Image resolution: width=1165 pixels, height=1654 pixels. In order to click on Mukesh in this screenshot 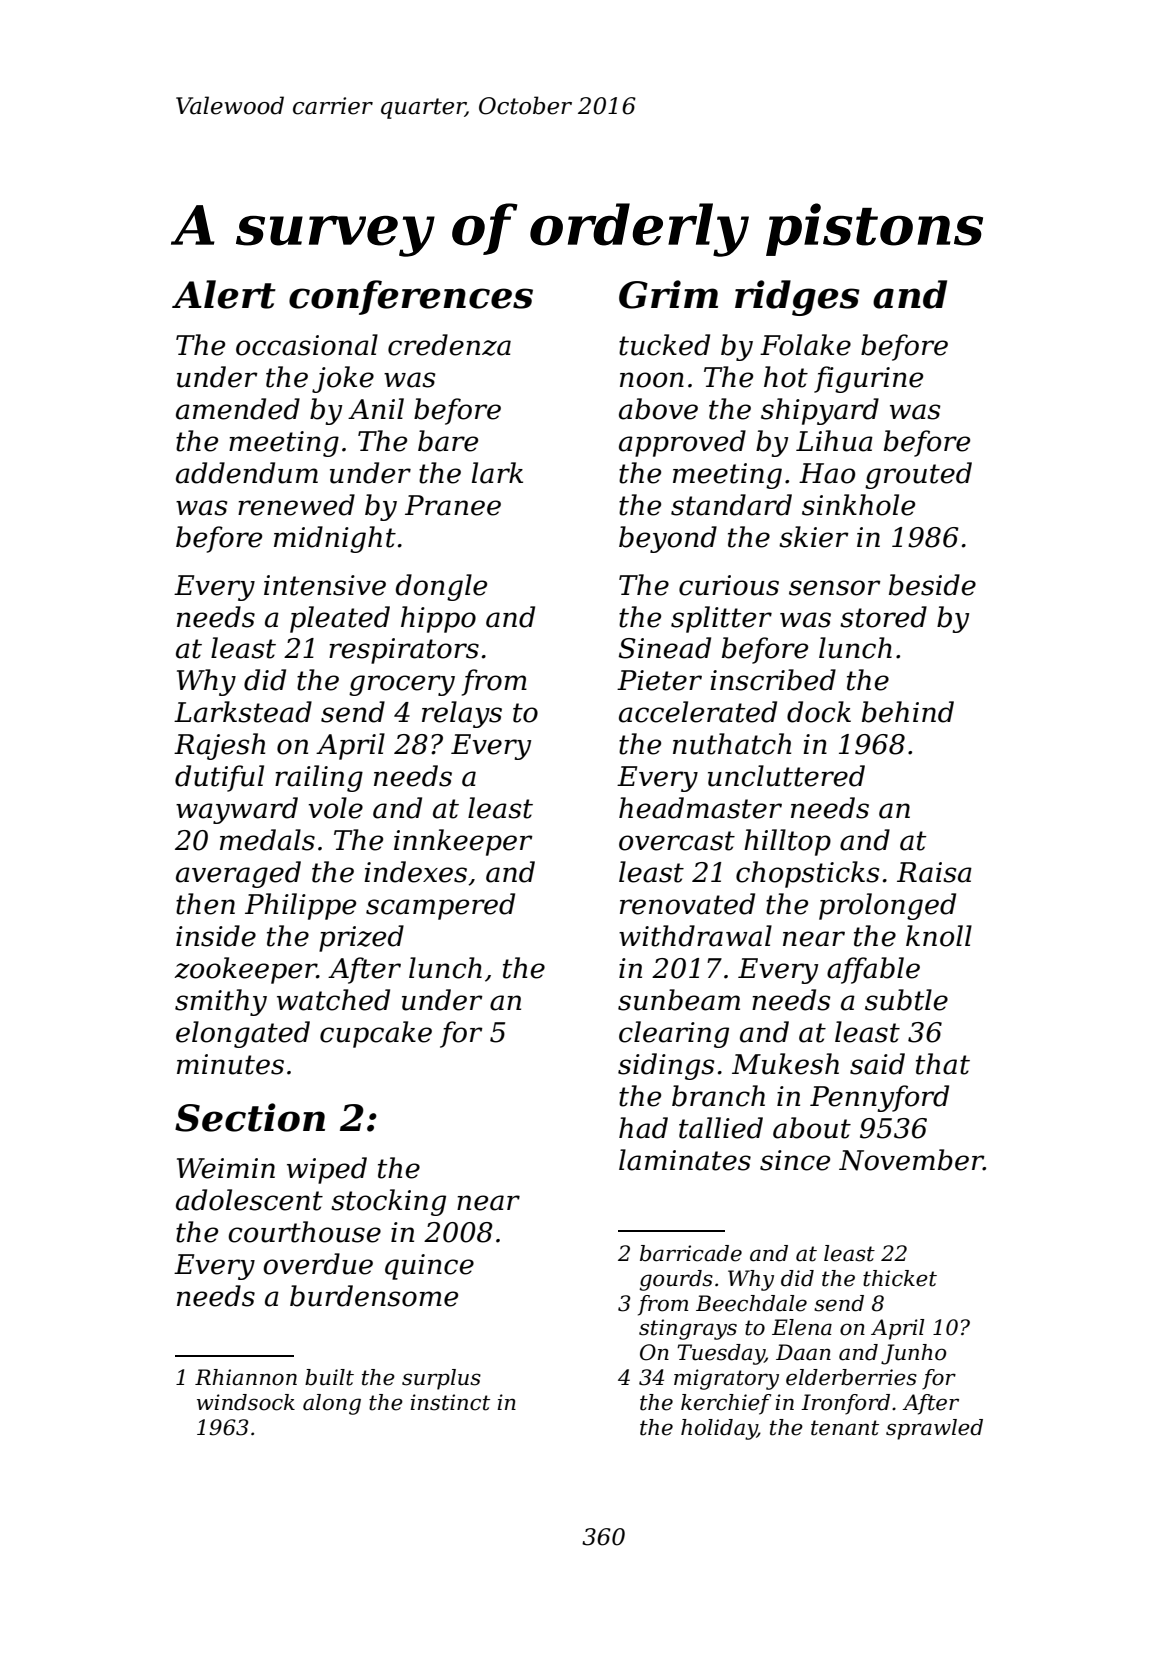, I will do `click(785, 1064)`.
